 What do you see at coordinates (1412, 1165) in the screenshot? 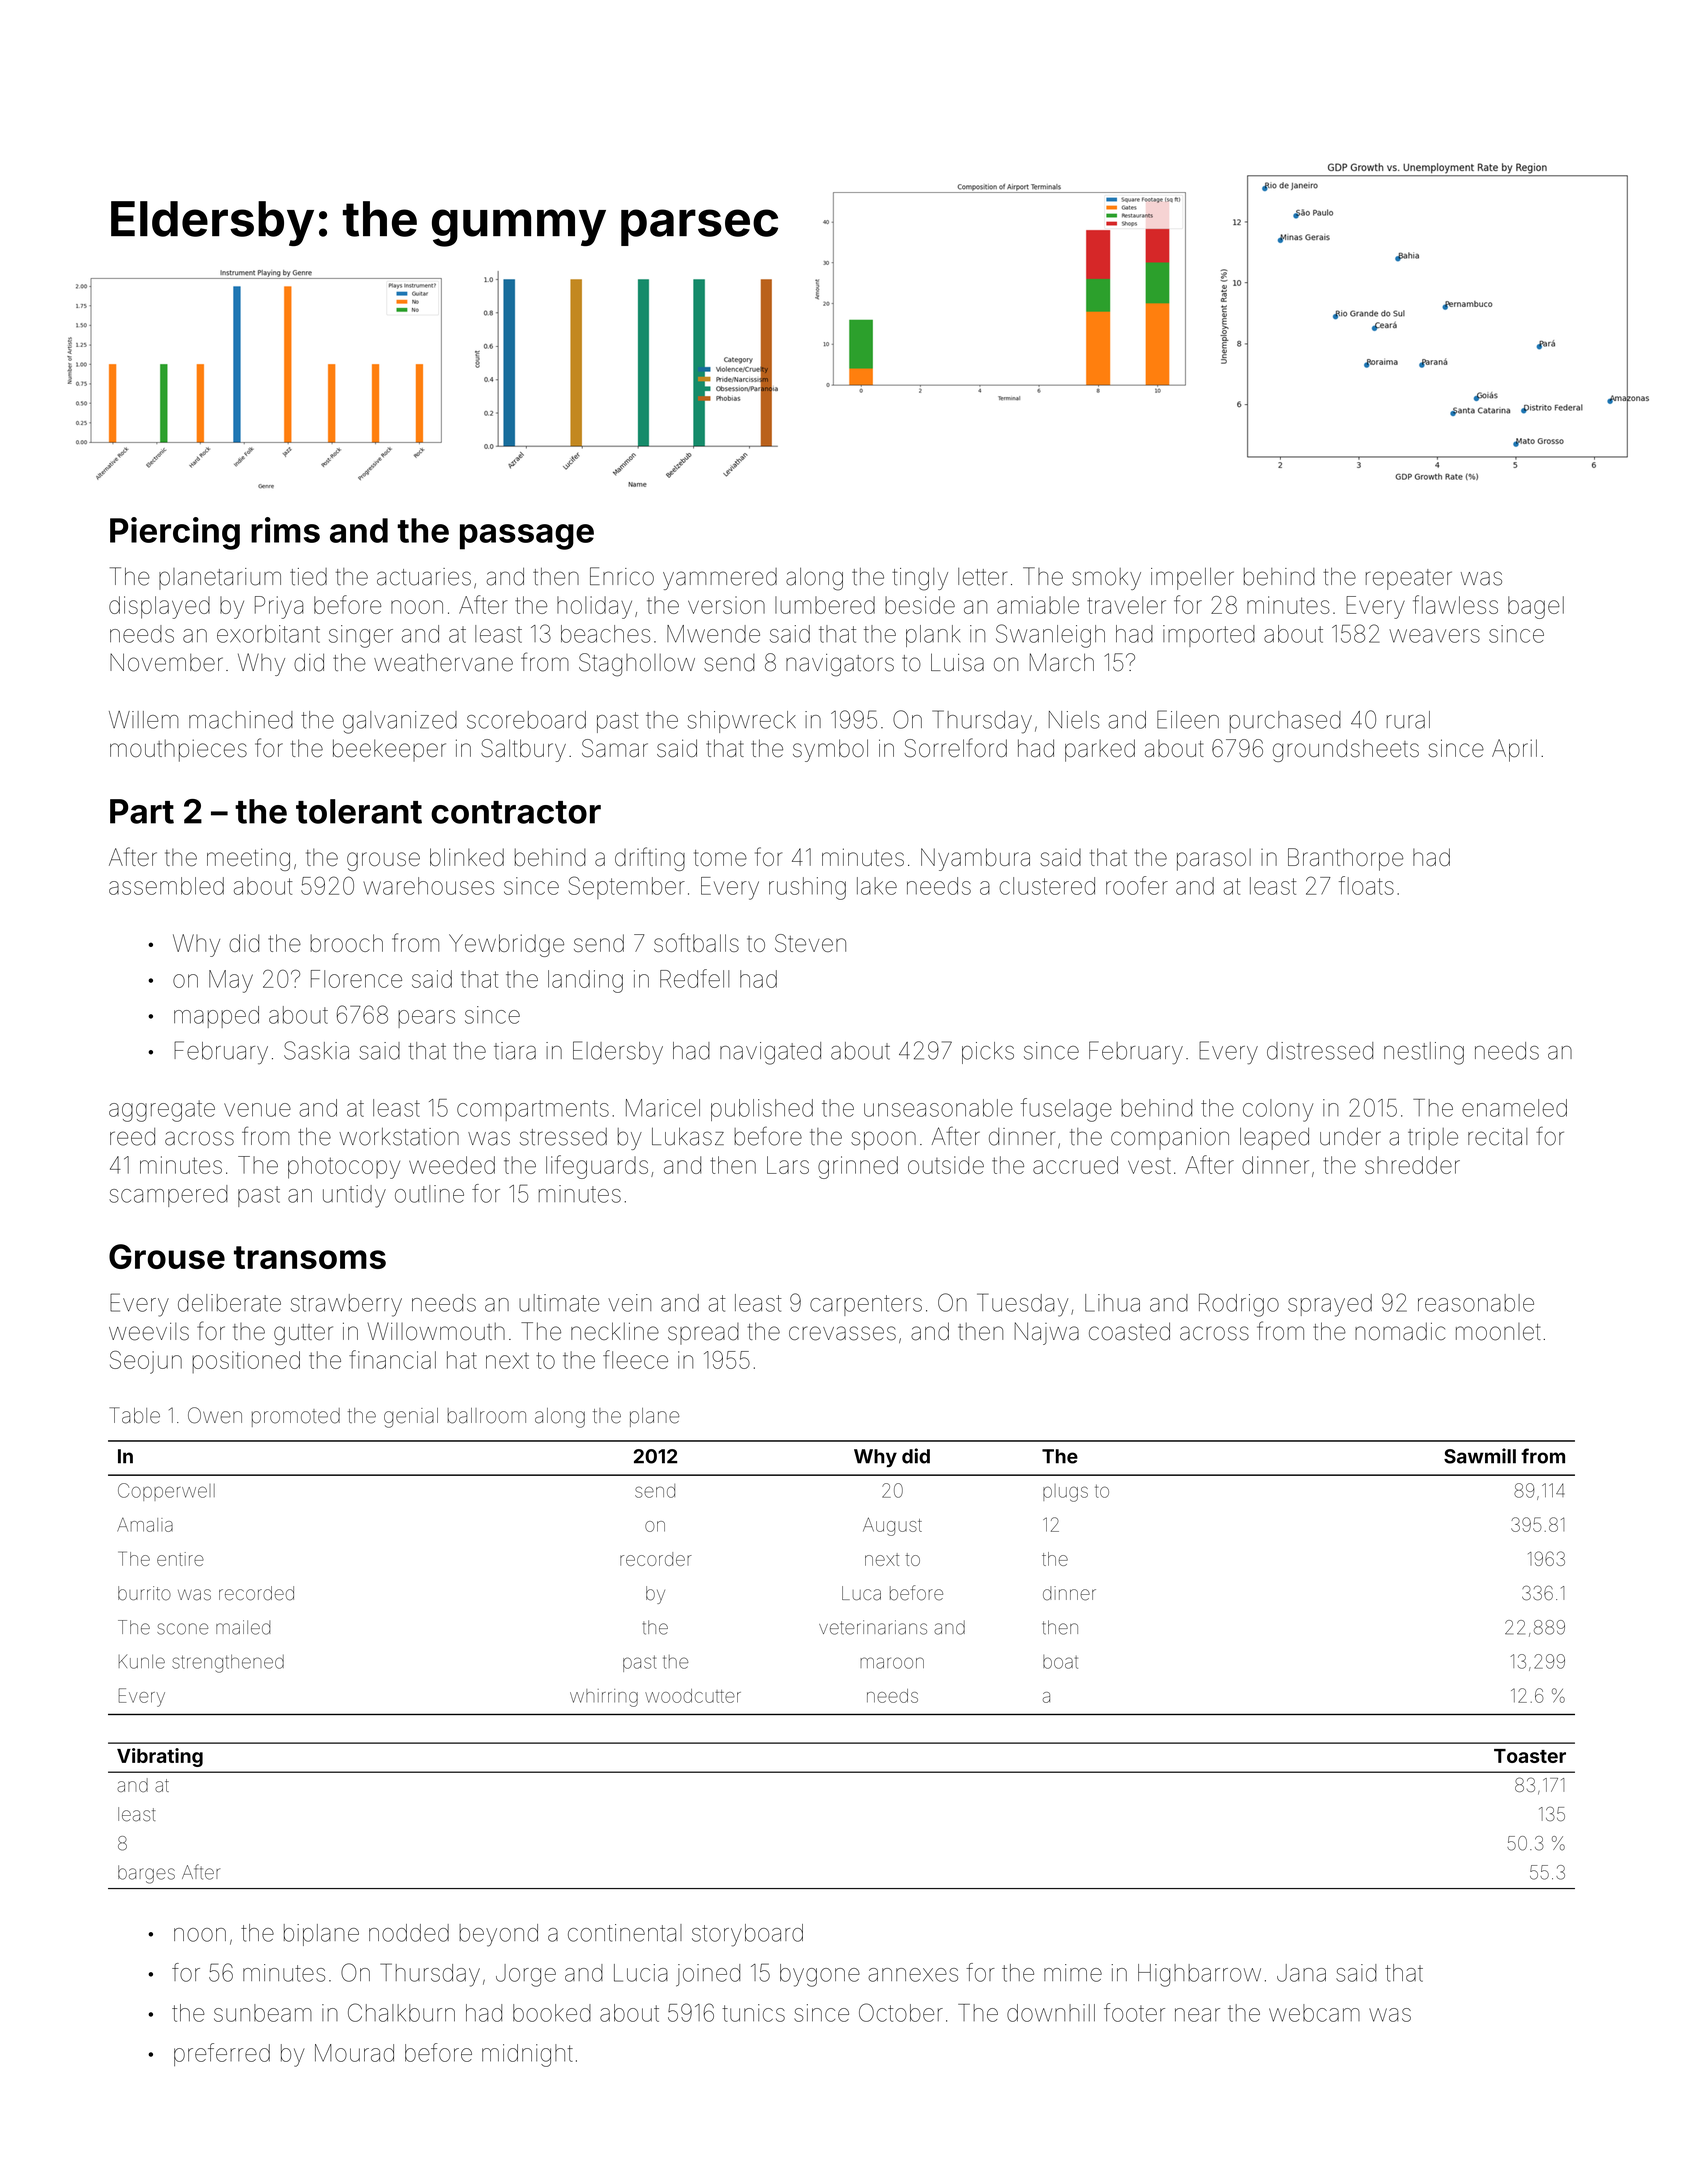
I see `shredder` at bounding box center [1412, 1165].
